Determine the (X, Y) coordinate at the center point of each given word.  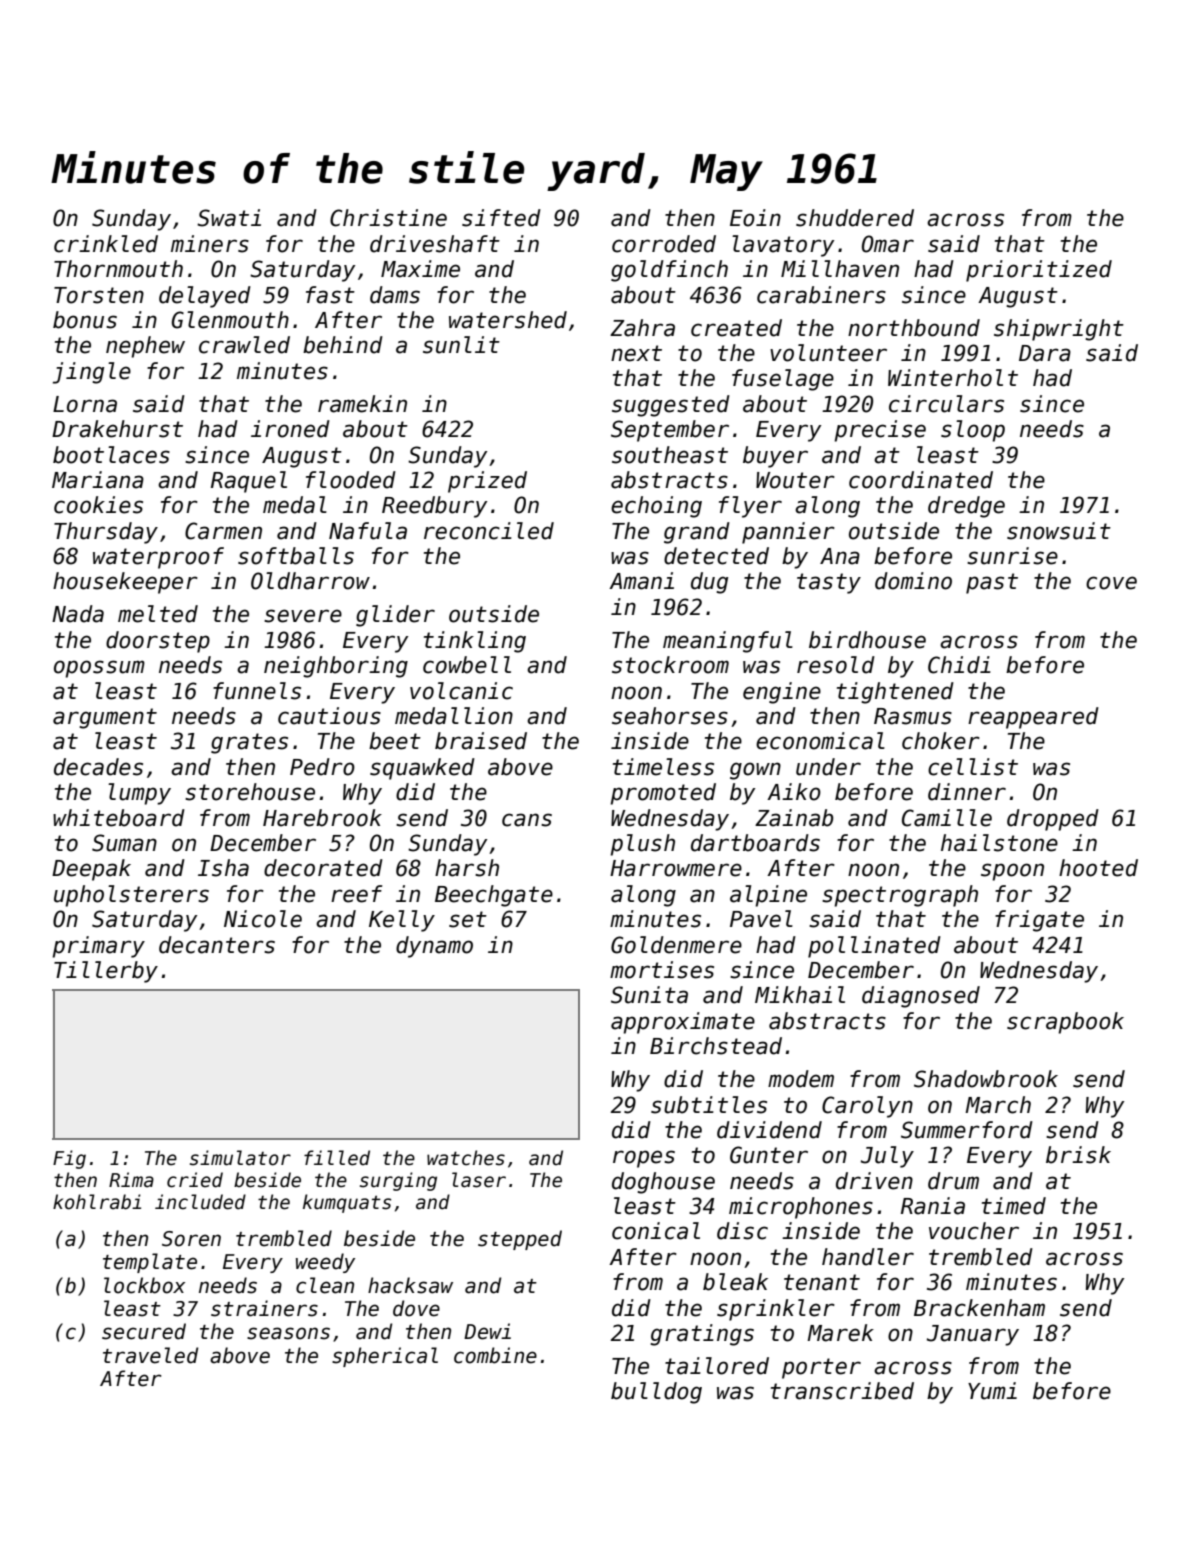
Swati (229, 218)
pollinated (874, 947)
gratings (702, 1335)
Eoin (755, 218)
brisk (1078, 1155)
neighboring (336, 667)
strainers (264, 1308)
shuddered (855, 218)
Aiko (794, 792)
